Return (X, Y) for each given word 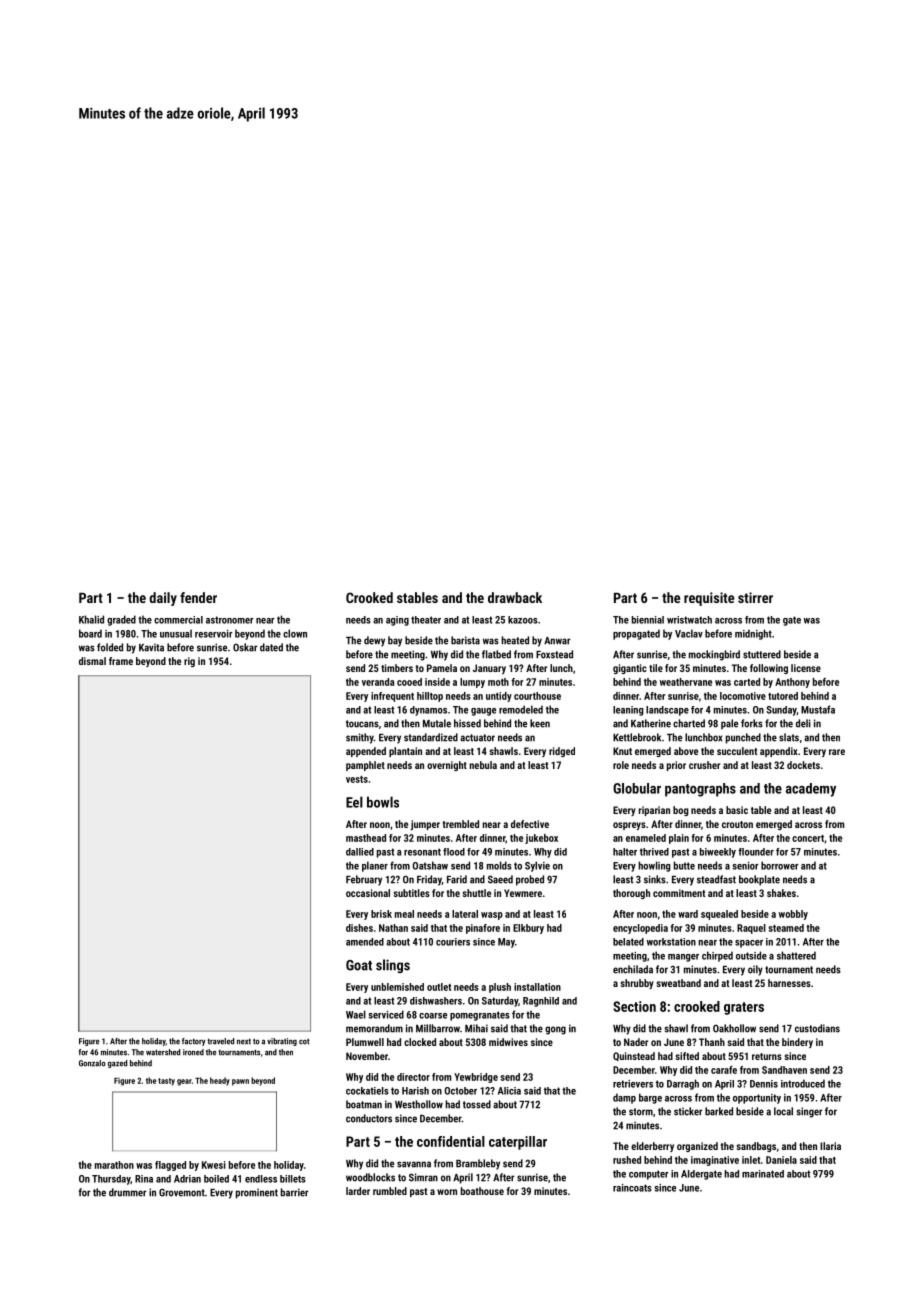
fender (198, 597)
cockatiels (367, 1091)
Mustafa (818, 709)
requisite (709, 599)
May (506, 943)
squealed (719, 915)
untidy (499, 697)
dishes (359, 928)
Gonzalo (92, 1063)
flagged (170, 1166)
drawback (515, 597)
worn (447, 1192)
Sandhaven (784, 1070)
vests (357, 779)
